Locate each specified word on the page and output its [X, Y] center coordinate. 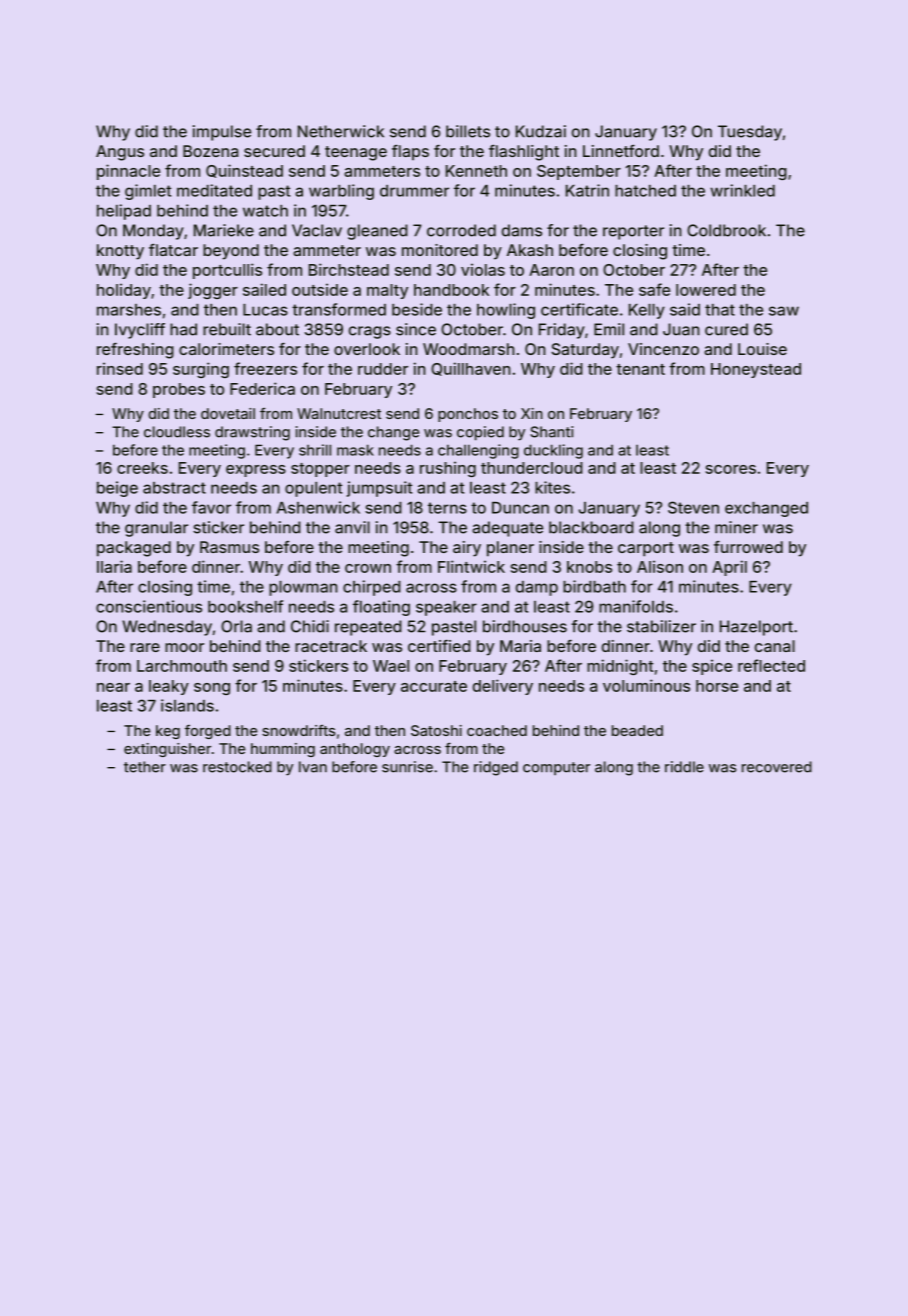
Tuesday [750, 133]
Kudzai [541, 131]
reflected [771, 665]
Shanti [551, 432]
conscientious [149, 606]
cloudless [177, 432]
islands [187, 705]
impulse [222, 133]
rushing [448, 469]
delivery [503, 687]
